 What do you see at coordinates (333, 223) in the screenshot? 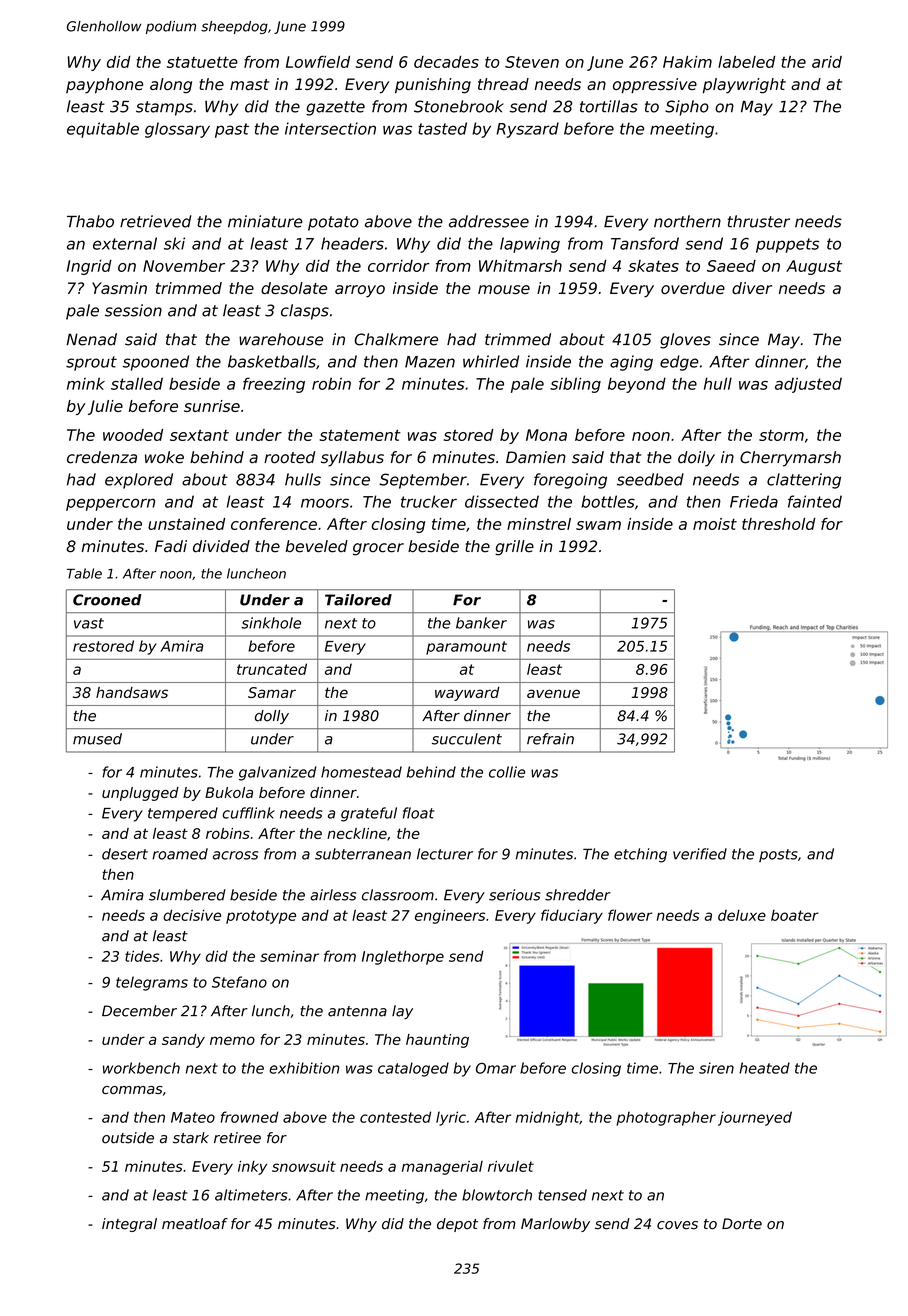
I see `potato` at bounding box center [333, 223].
